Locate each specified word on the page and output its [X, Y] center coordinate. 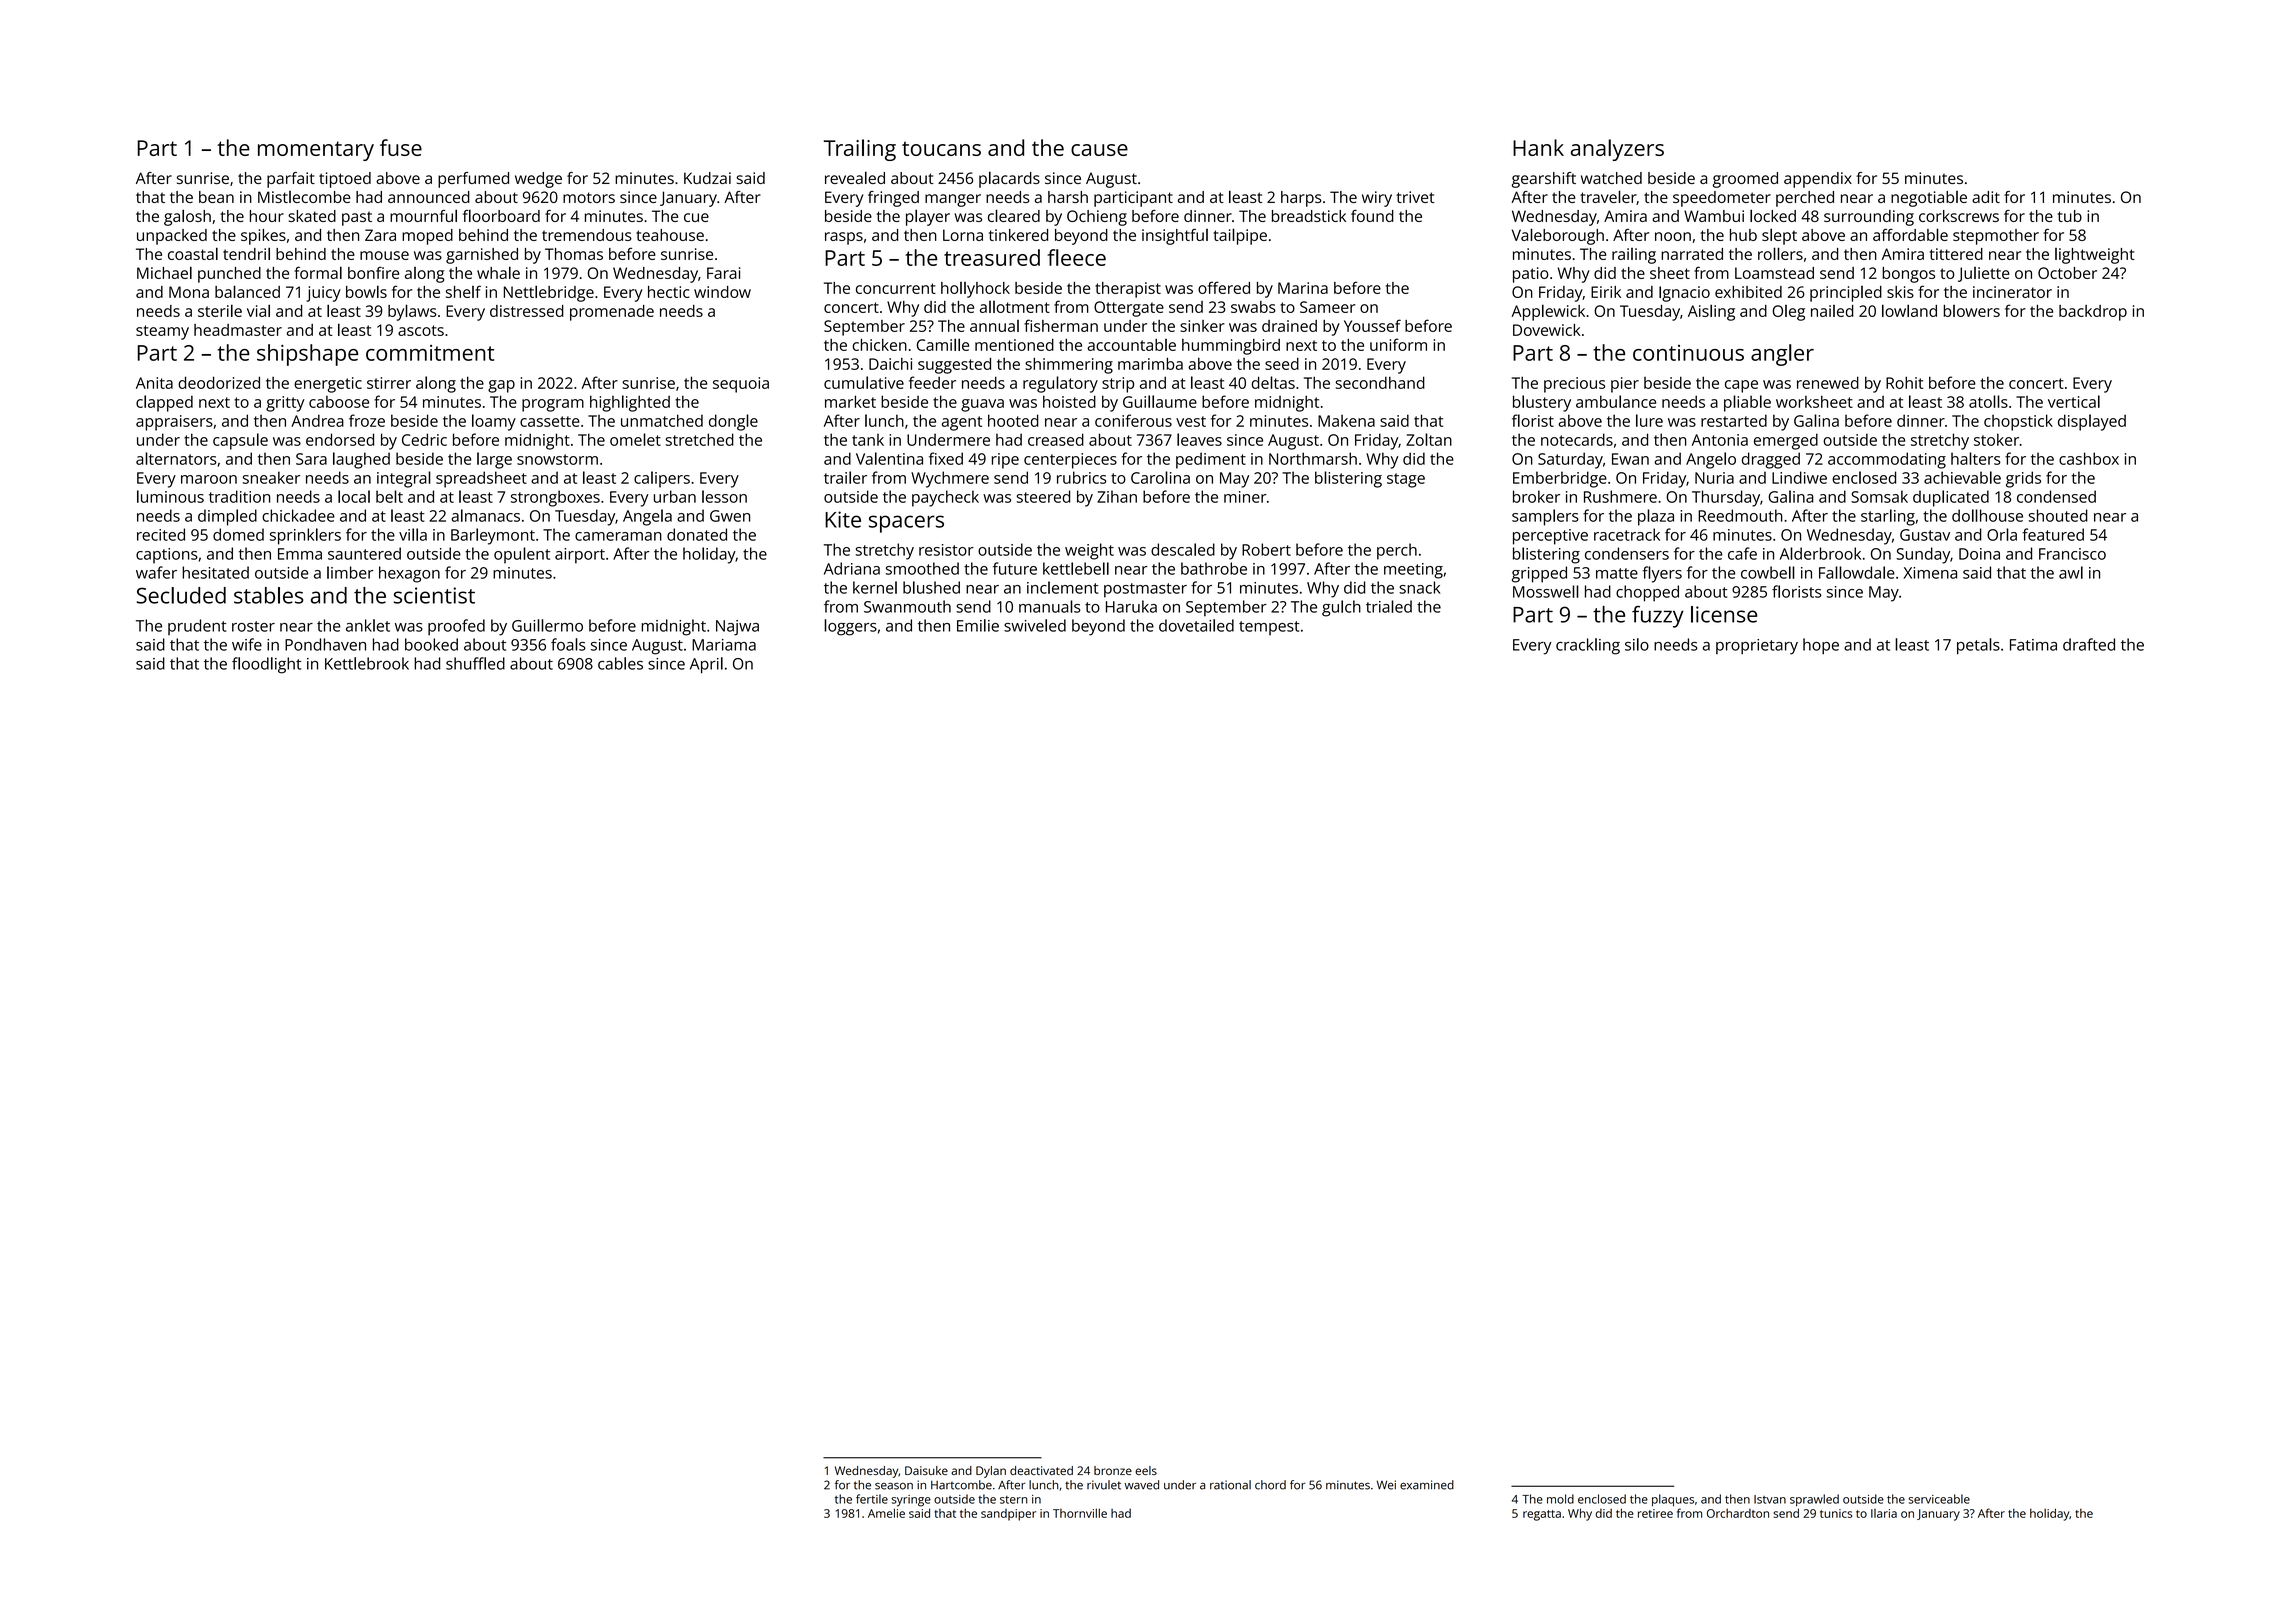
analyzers [1617, 150]
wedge [538, 180]
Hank [1538, 147]
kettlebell [1076, 568]
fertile [872, 1499]
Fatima [2033, 645]
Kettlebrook [367, 663]
